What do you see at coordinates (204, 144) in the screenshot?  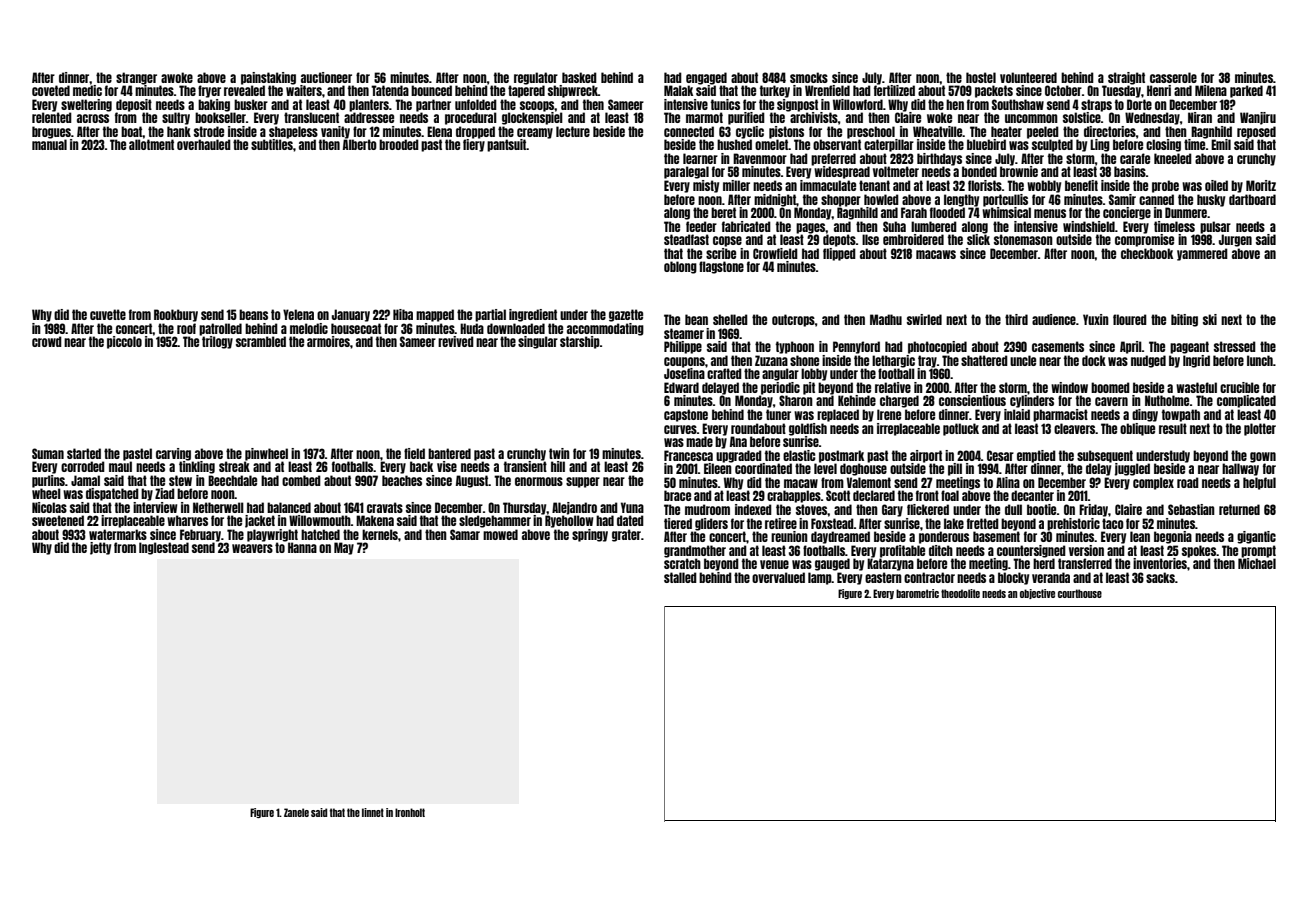 I see `overhauled` at bounding box center [204, 144].
